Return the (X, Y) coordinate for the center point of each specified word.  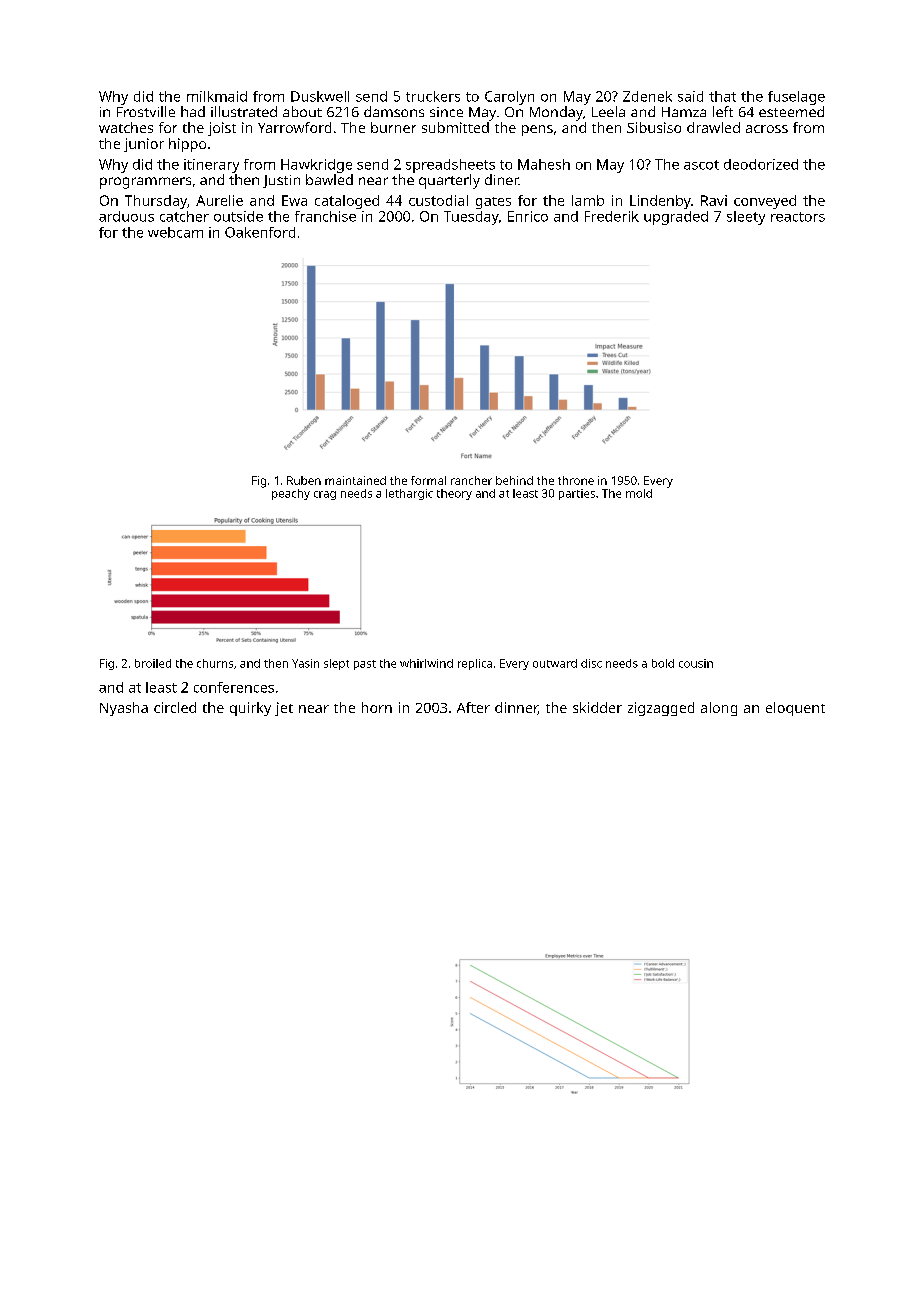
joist (222, 129)
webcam (175, 232)
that (722, 96)
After (473, 707)
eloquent (795, 709)
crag (325, 495)
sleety (746, 218)
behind (514, 480)
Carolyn (509, 98)
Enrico (528, 216)
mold (639, 493)
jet (284, 709)
